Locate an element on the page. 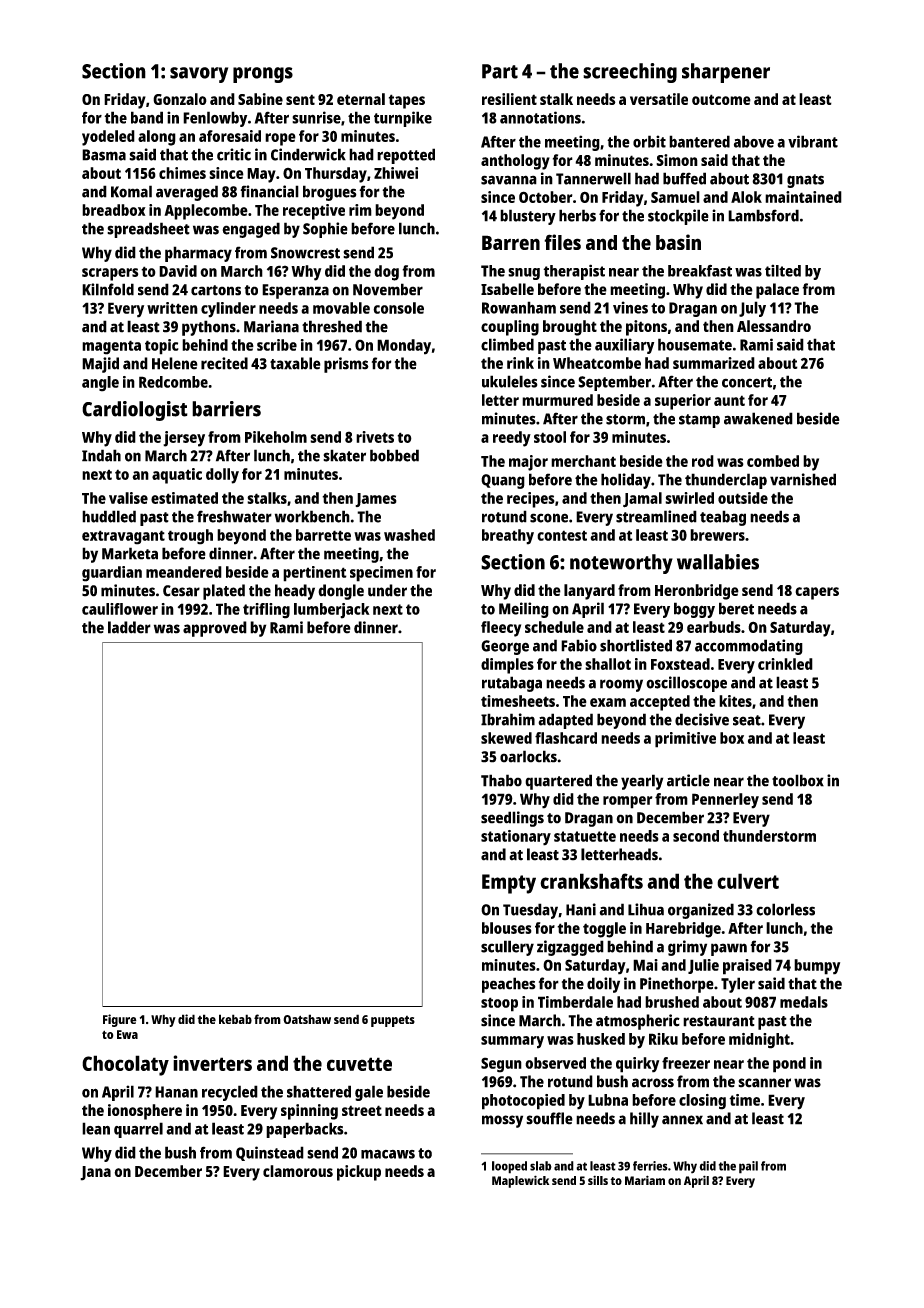 The height and width of the image is (1308, 924). inverters is located at coordinates (212, 1063).
